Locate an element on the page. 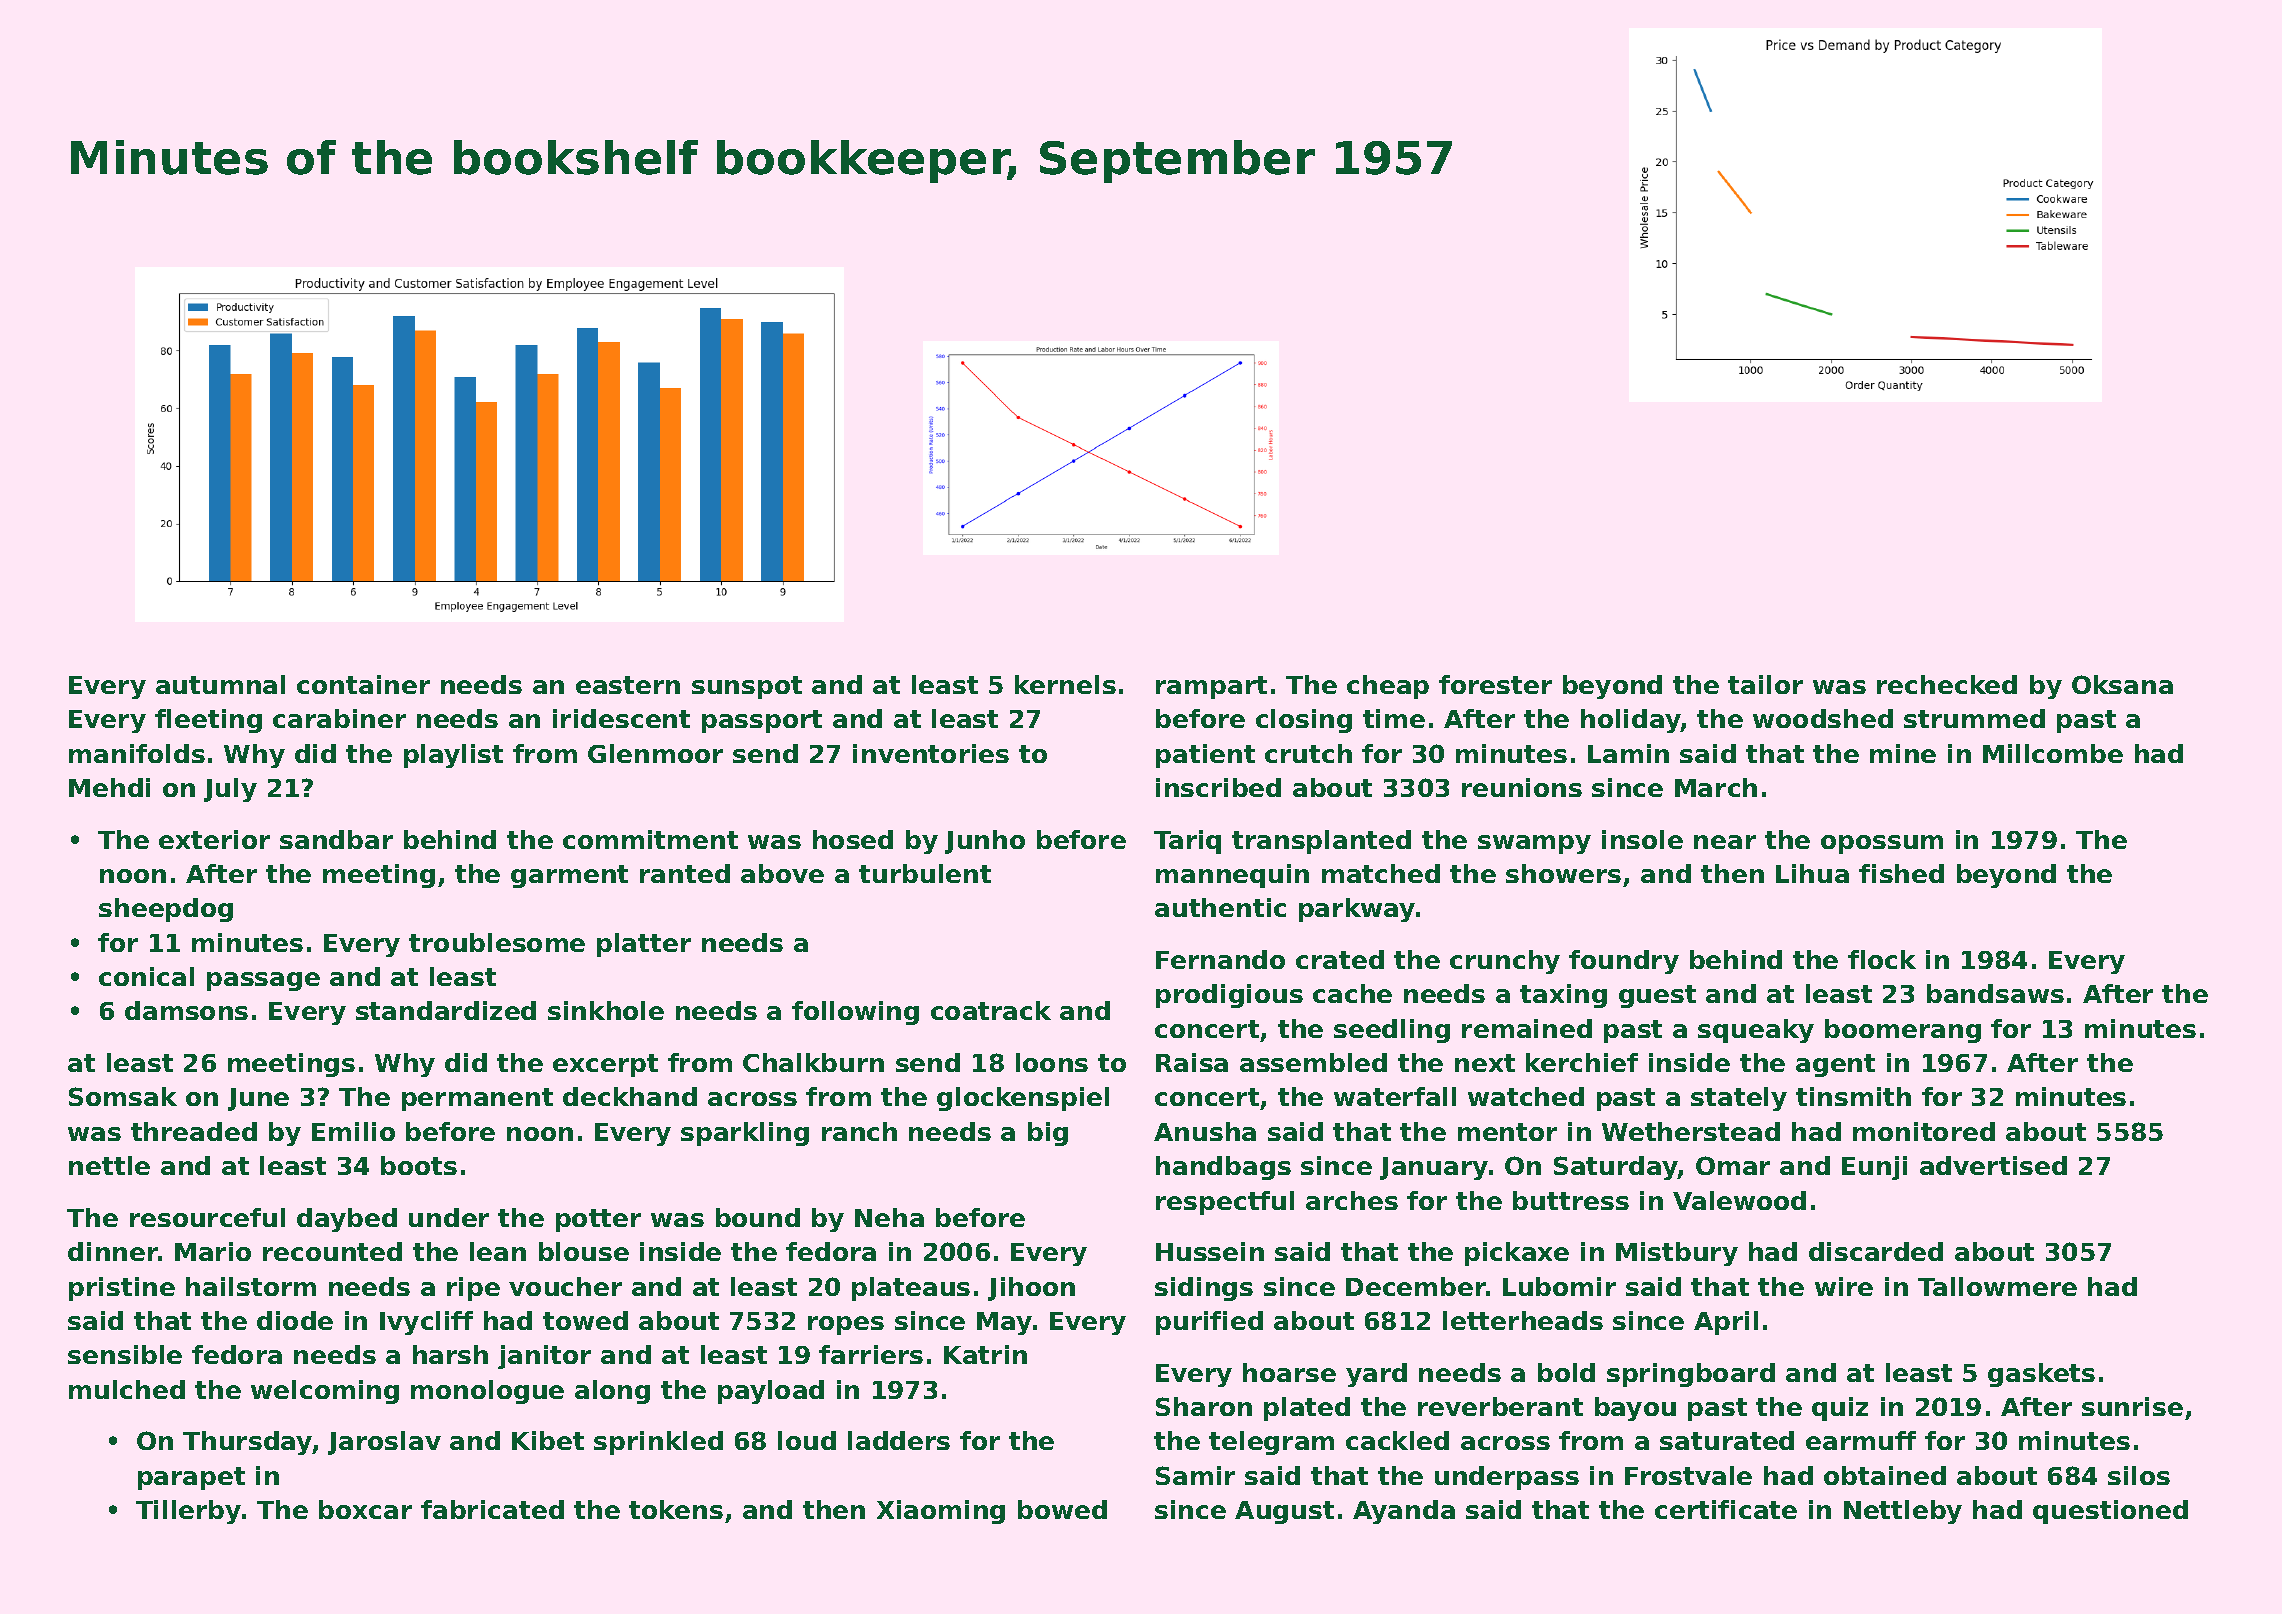 The width and height of the page is (2282, 1614). inventories is located at coordinates (931, 753).
